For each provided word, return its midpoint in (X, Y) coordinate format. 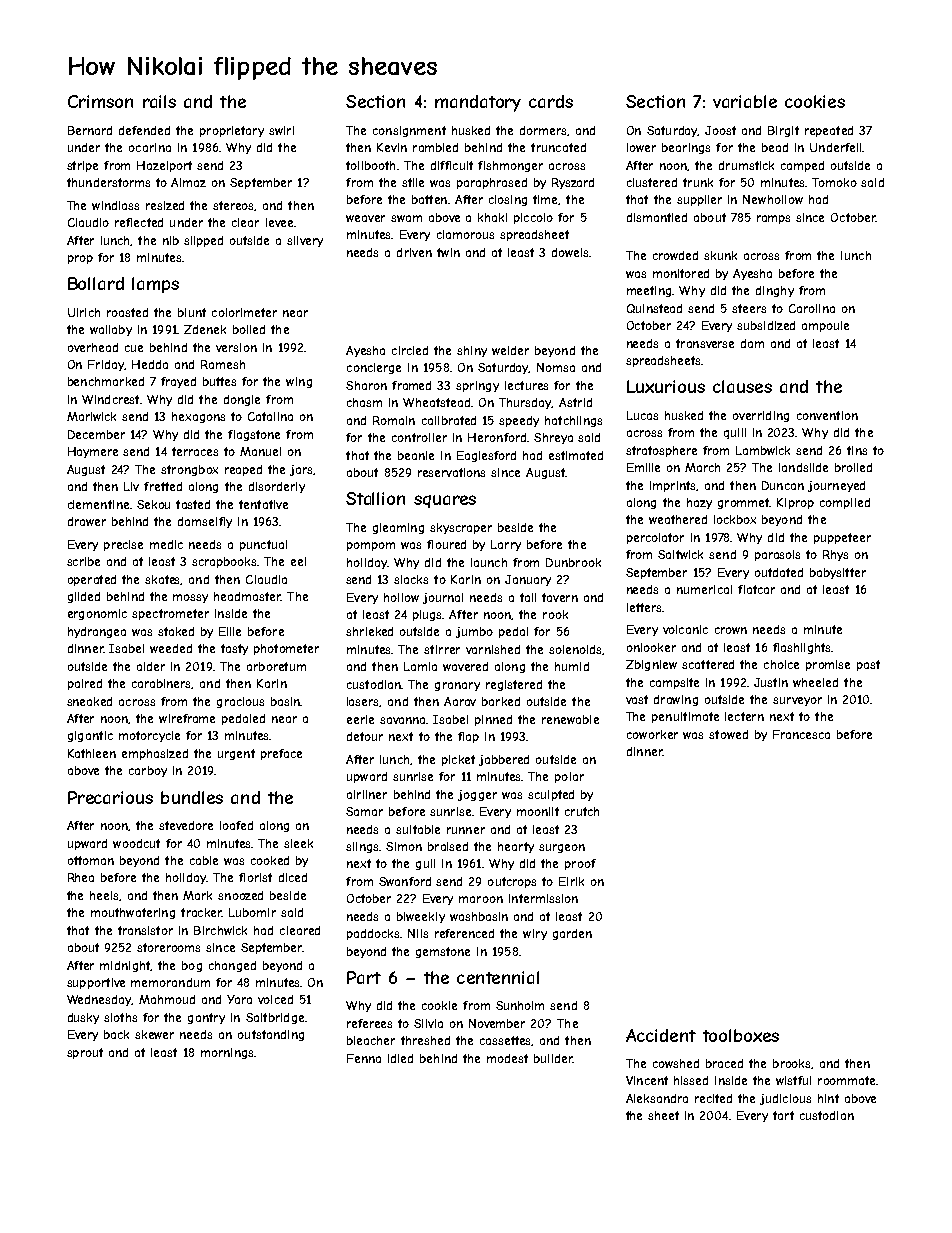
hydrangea (97, 632)
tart (783, 1115)
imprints (673, 486)
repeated (829, 131)
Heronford (497, 437)
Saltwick (680, 554)
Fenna (364, 1058)
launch (489, 562)
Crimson (100, 101)
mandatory (478, 103)
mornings (227, 1053)
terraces (195, 451)
